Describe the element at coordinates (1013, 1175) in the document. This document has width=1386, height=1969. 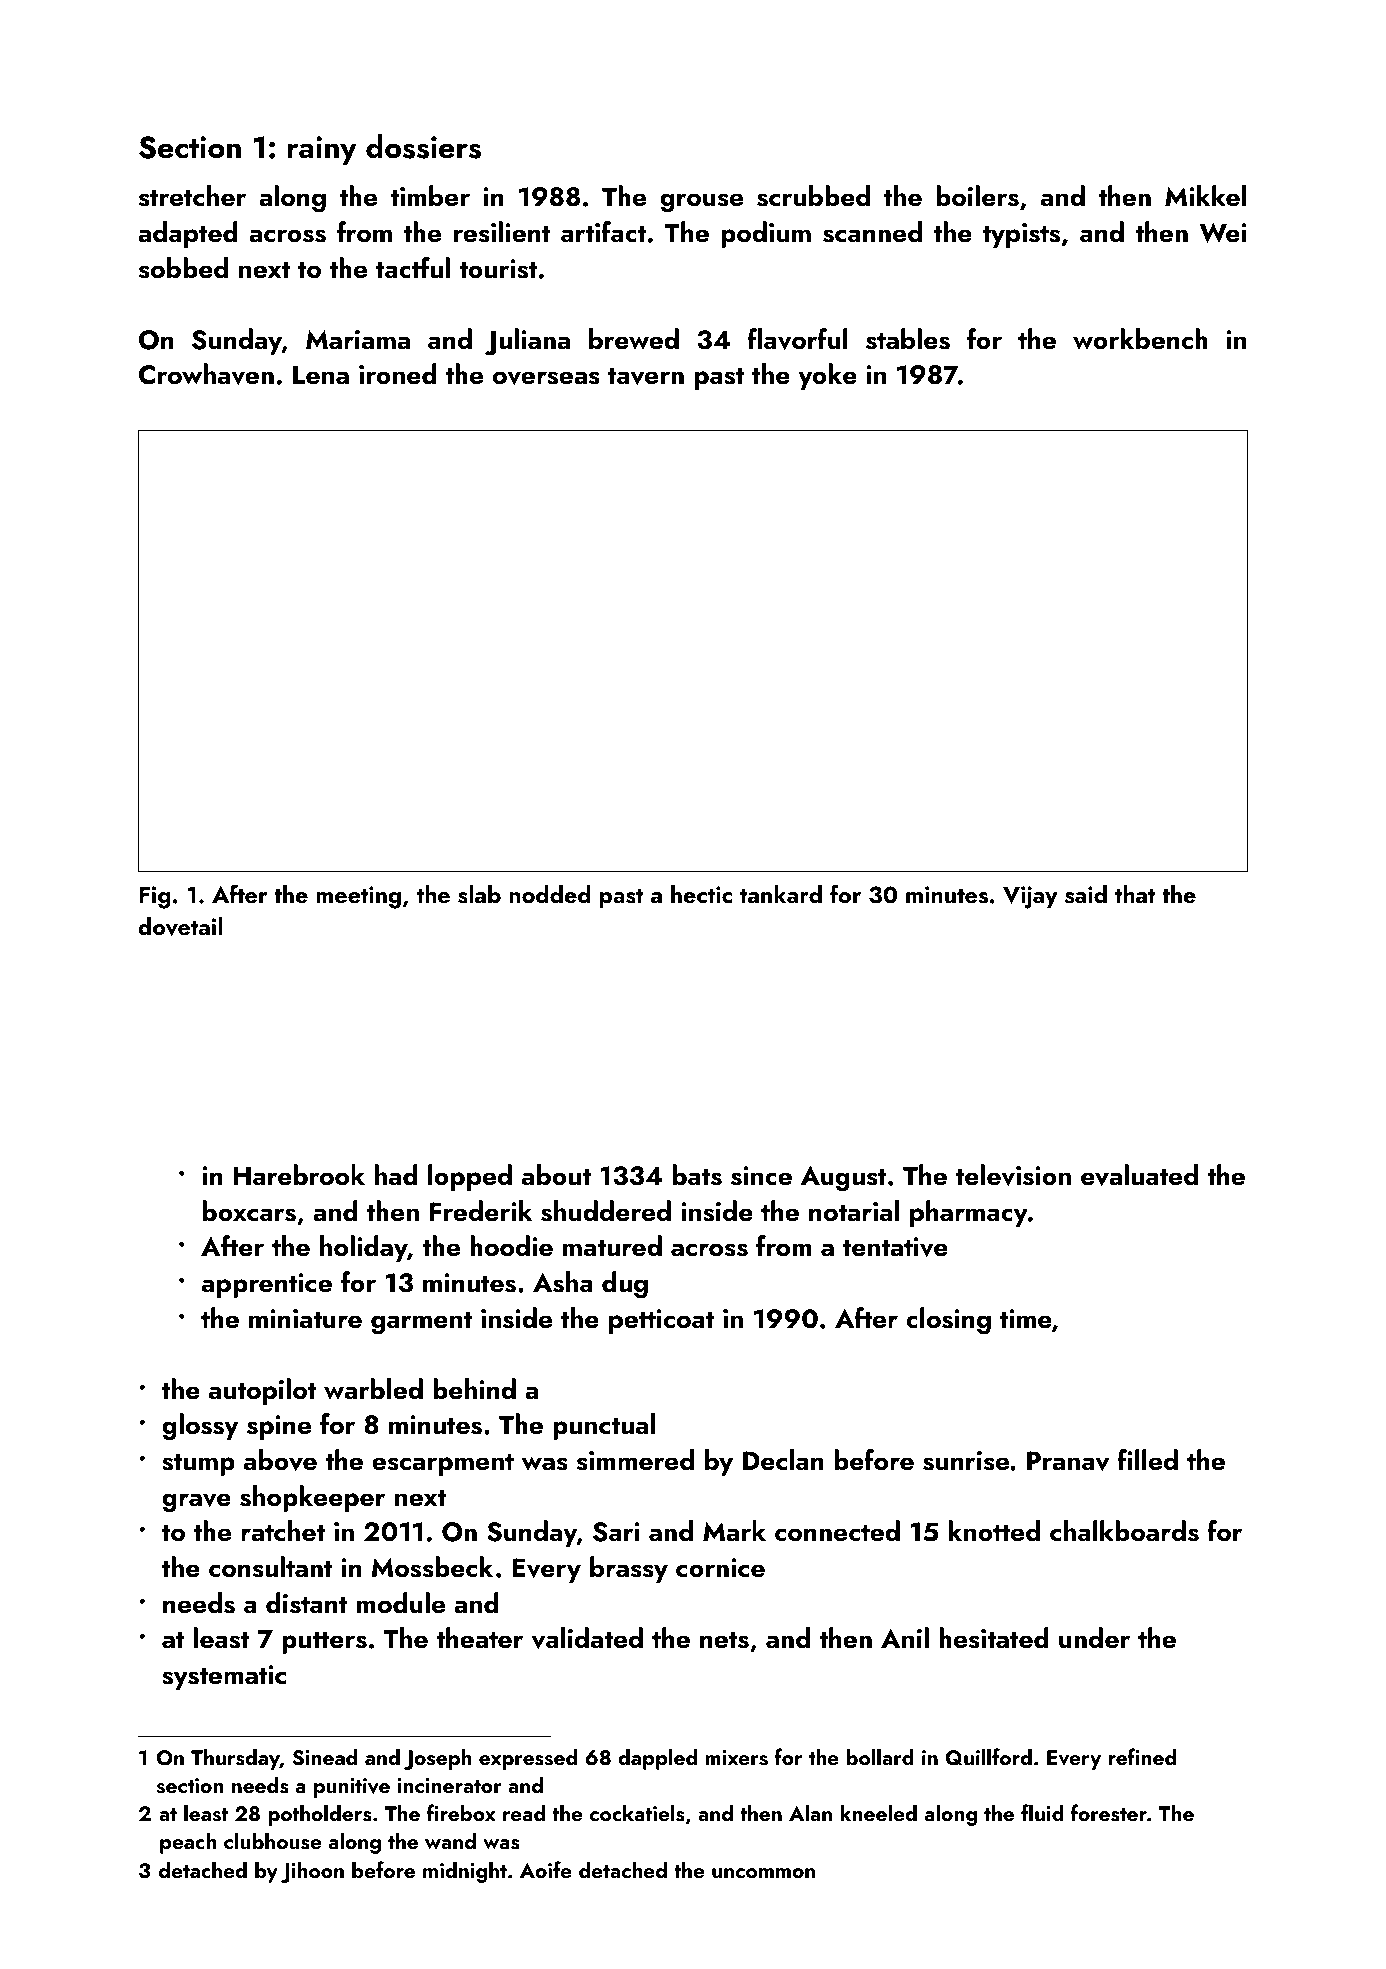
I see `television` at that location.
